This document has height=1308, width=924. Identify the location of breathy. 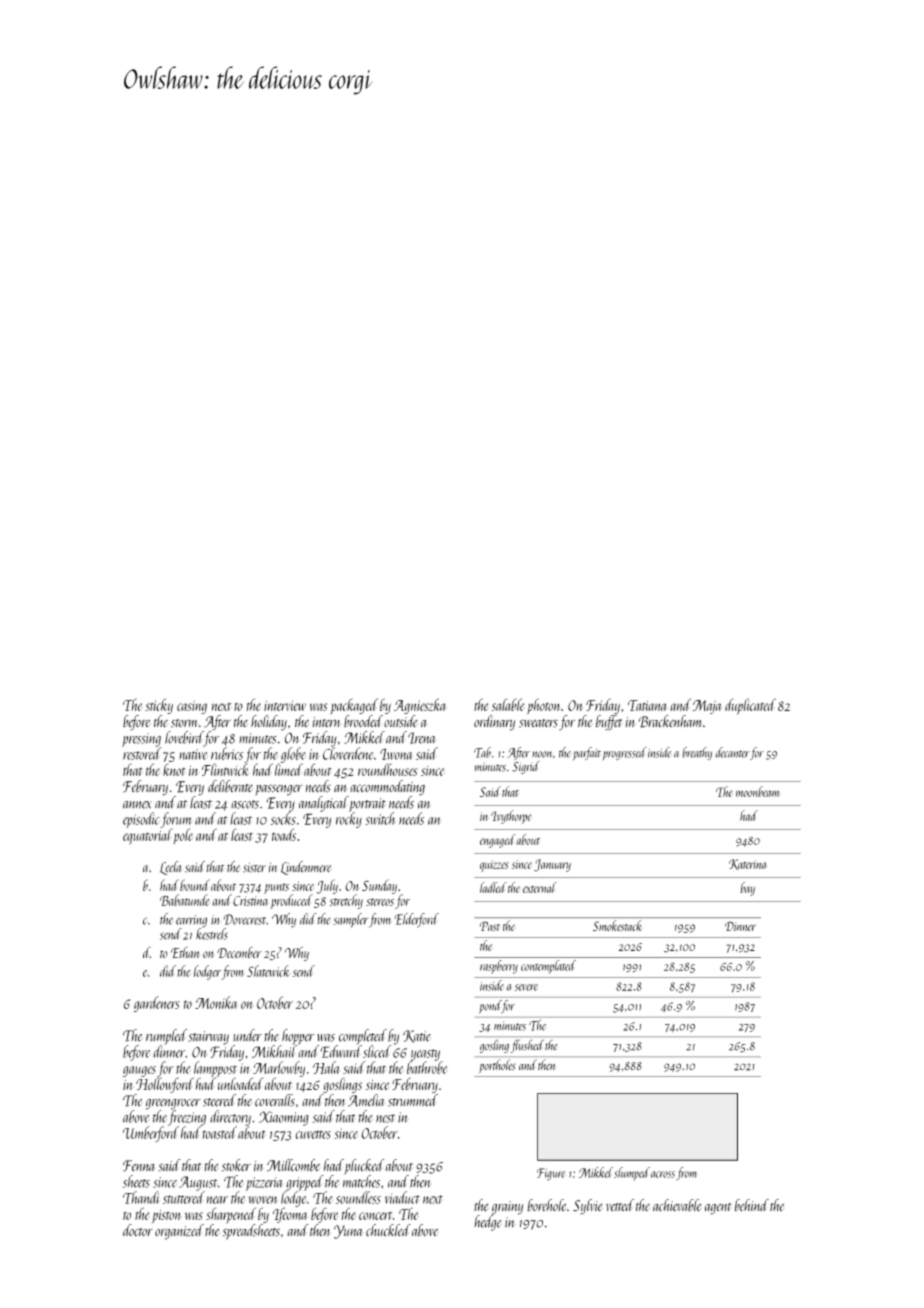
(697, 753).
